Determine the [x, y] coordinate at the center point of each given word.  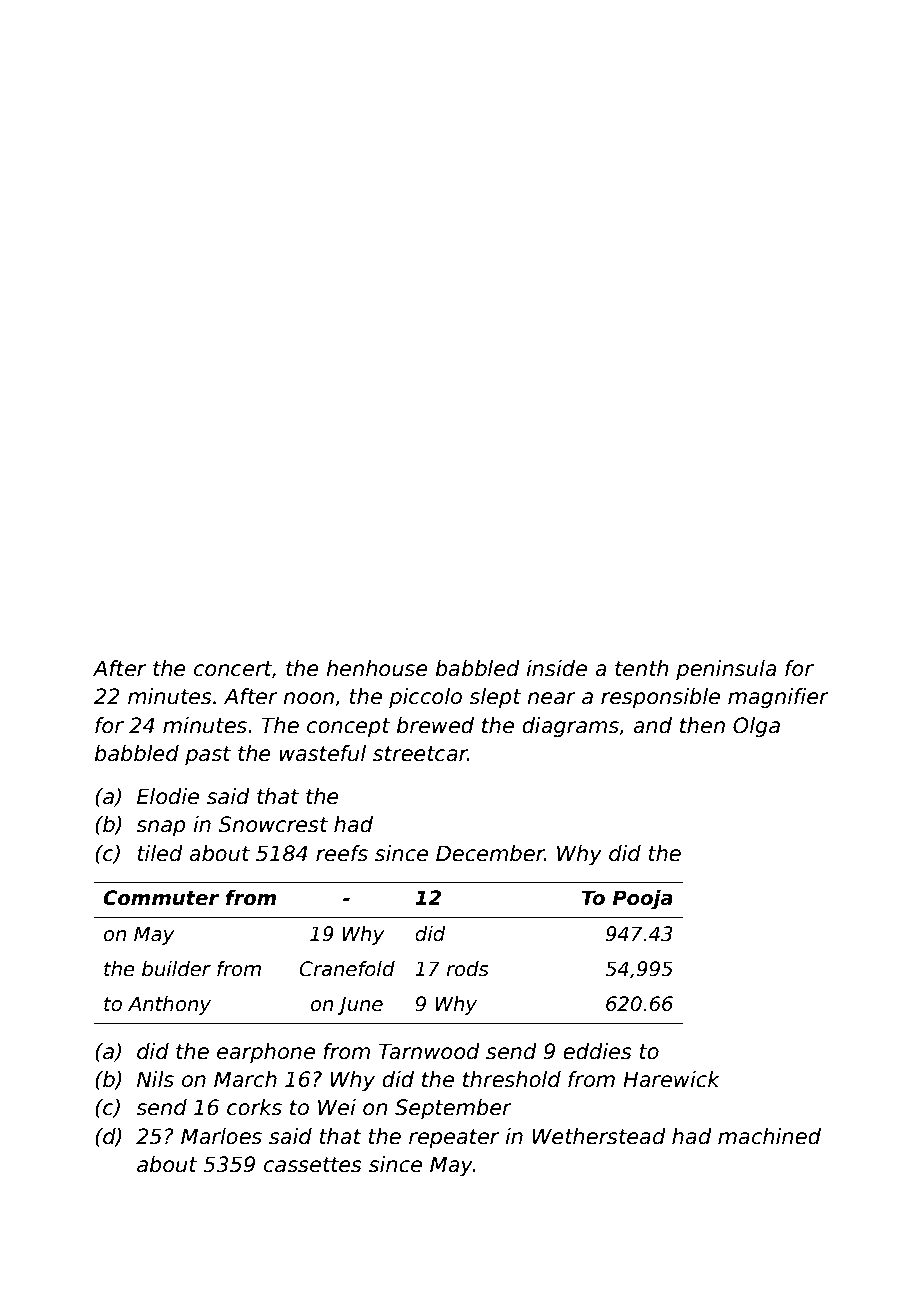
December [490, 853]
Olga [756, 727]
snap [161, 828]
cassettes [313, 1165]
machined [769, 1136]
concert [233, 669]
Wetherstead [599, 1136]
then [702, 725]
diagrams [570, 727]
